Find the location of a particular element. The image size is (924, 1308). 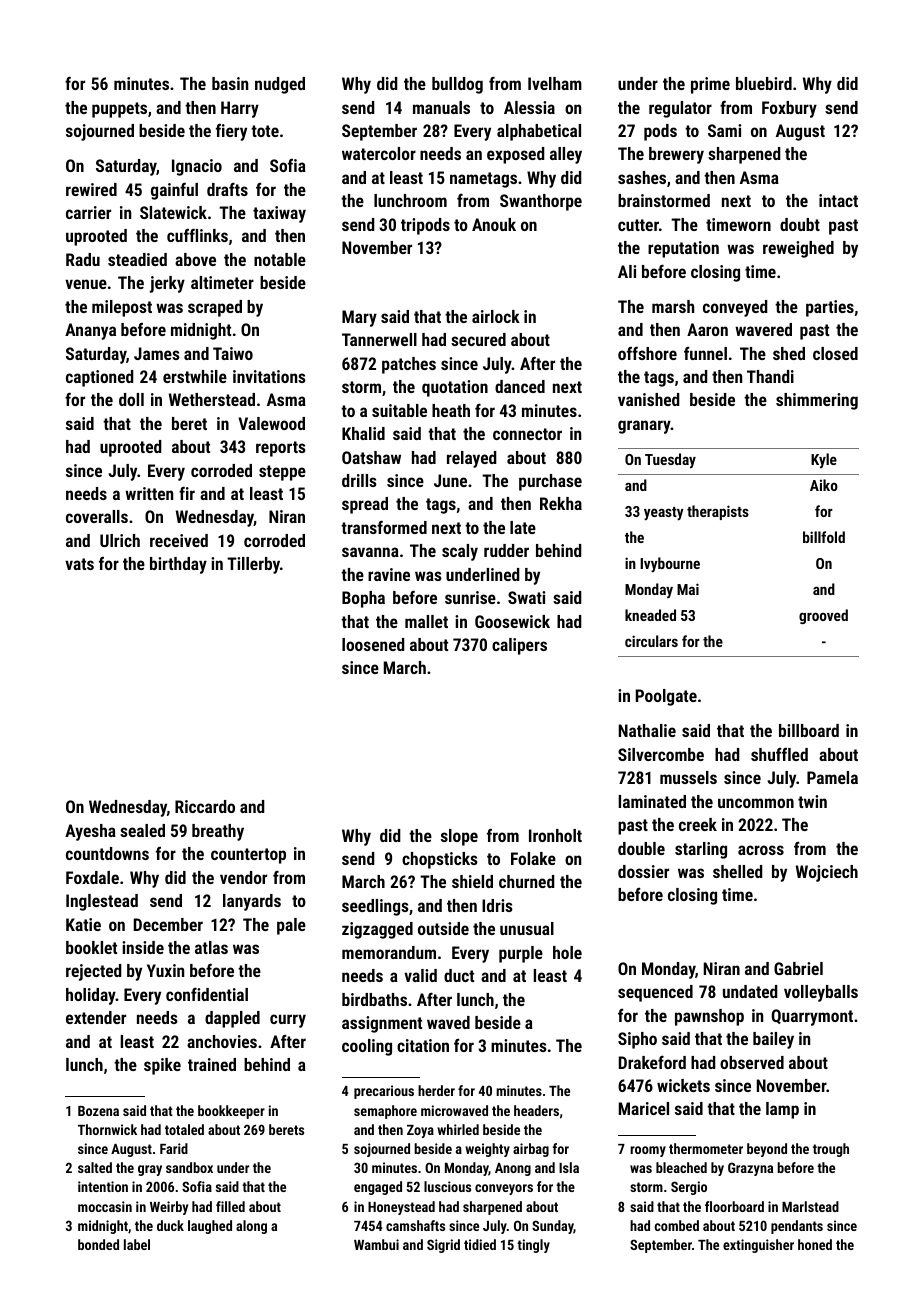

bookkeeper is located at coordinates (231, 1112).
